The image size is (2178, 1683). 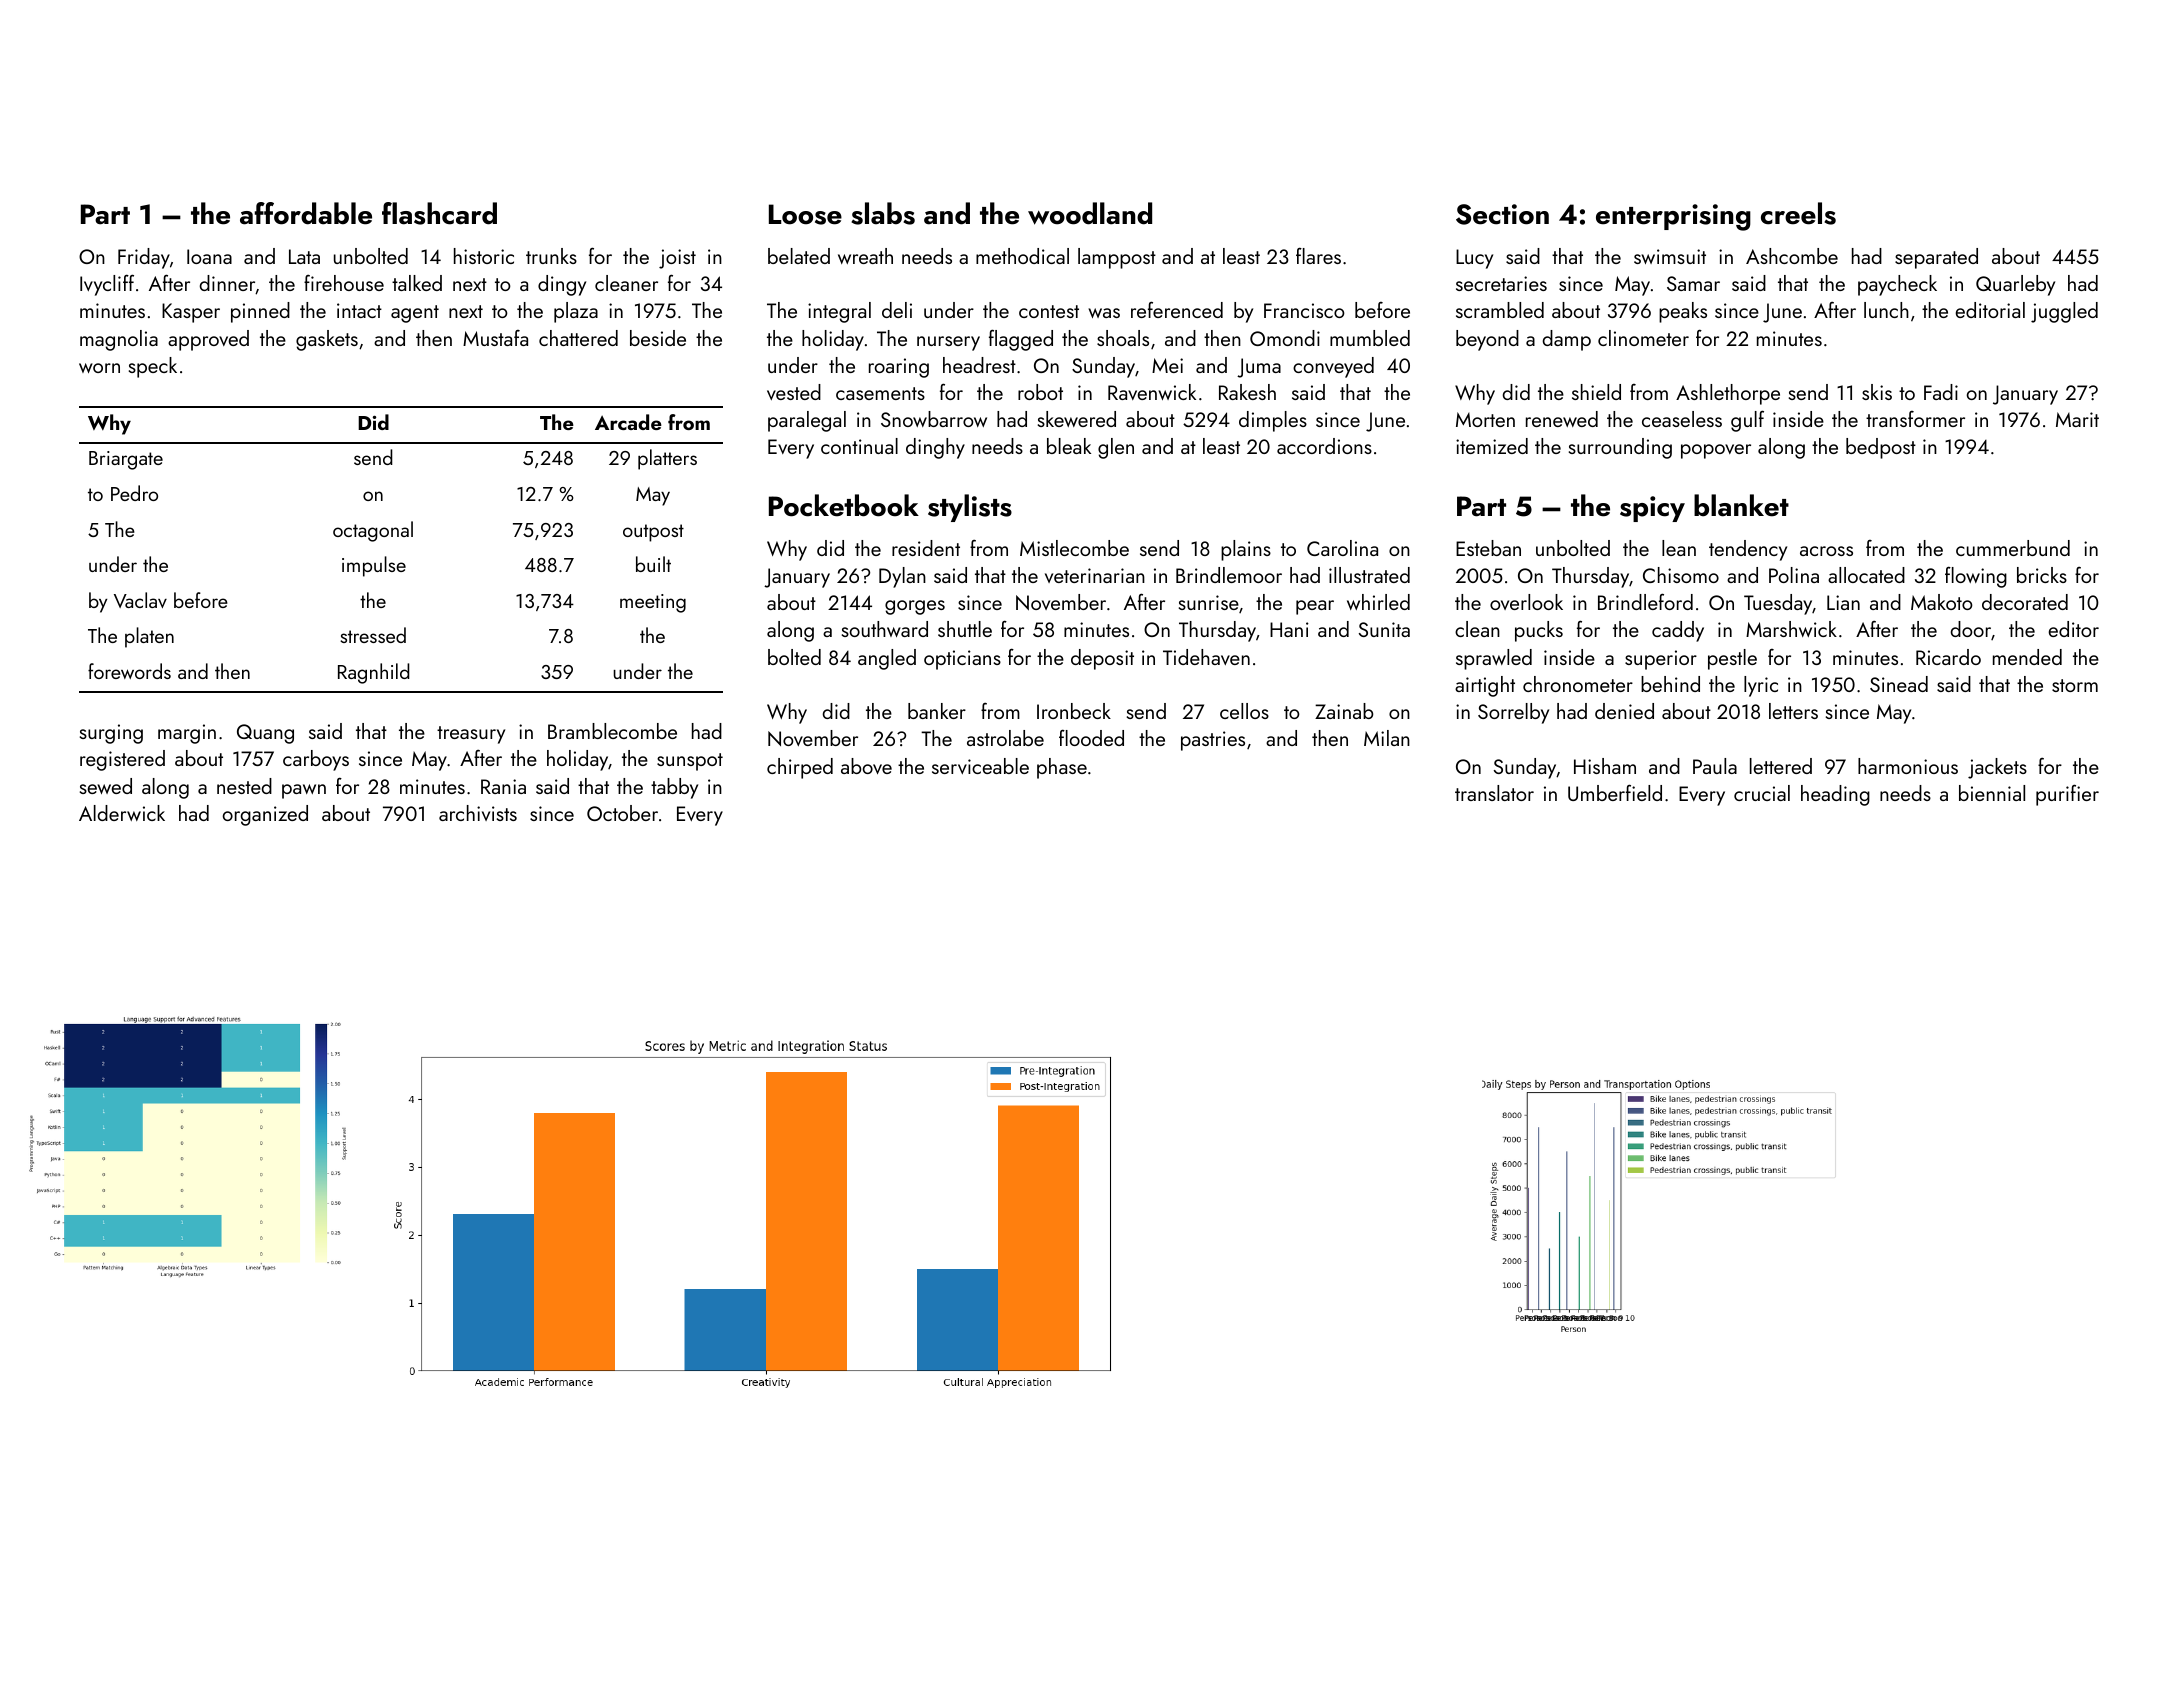 I want to click on belated, so click(x=799, y=256).
